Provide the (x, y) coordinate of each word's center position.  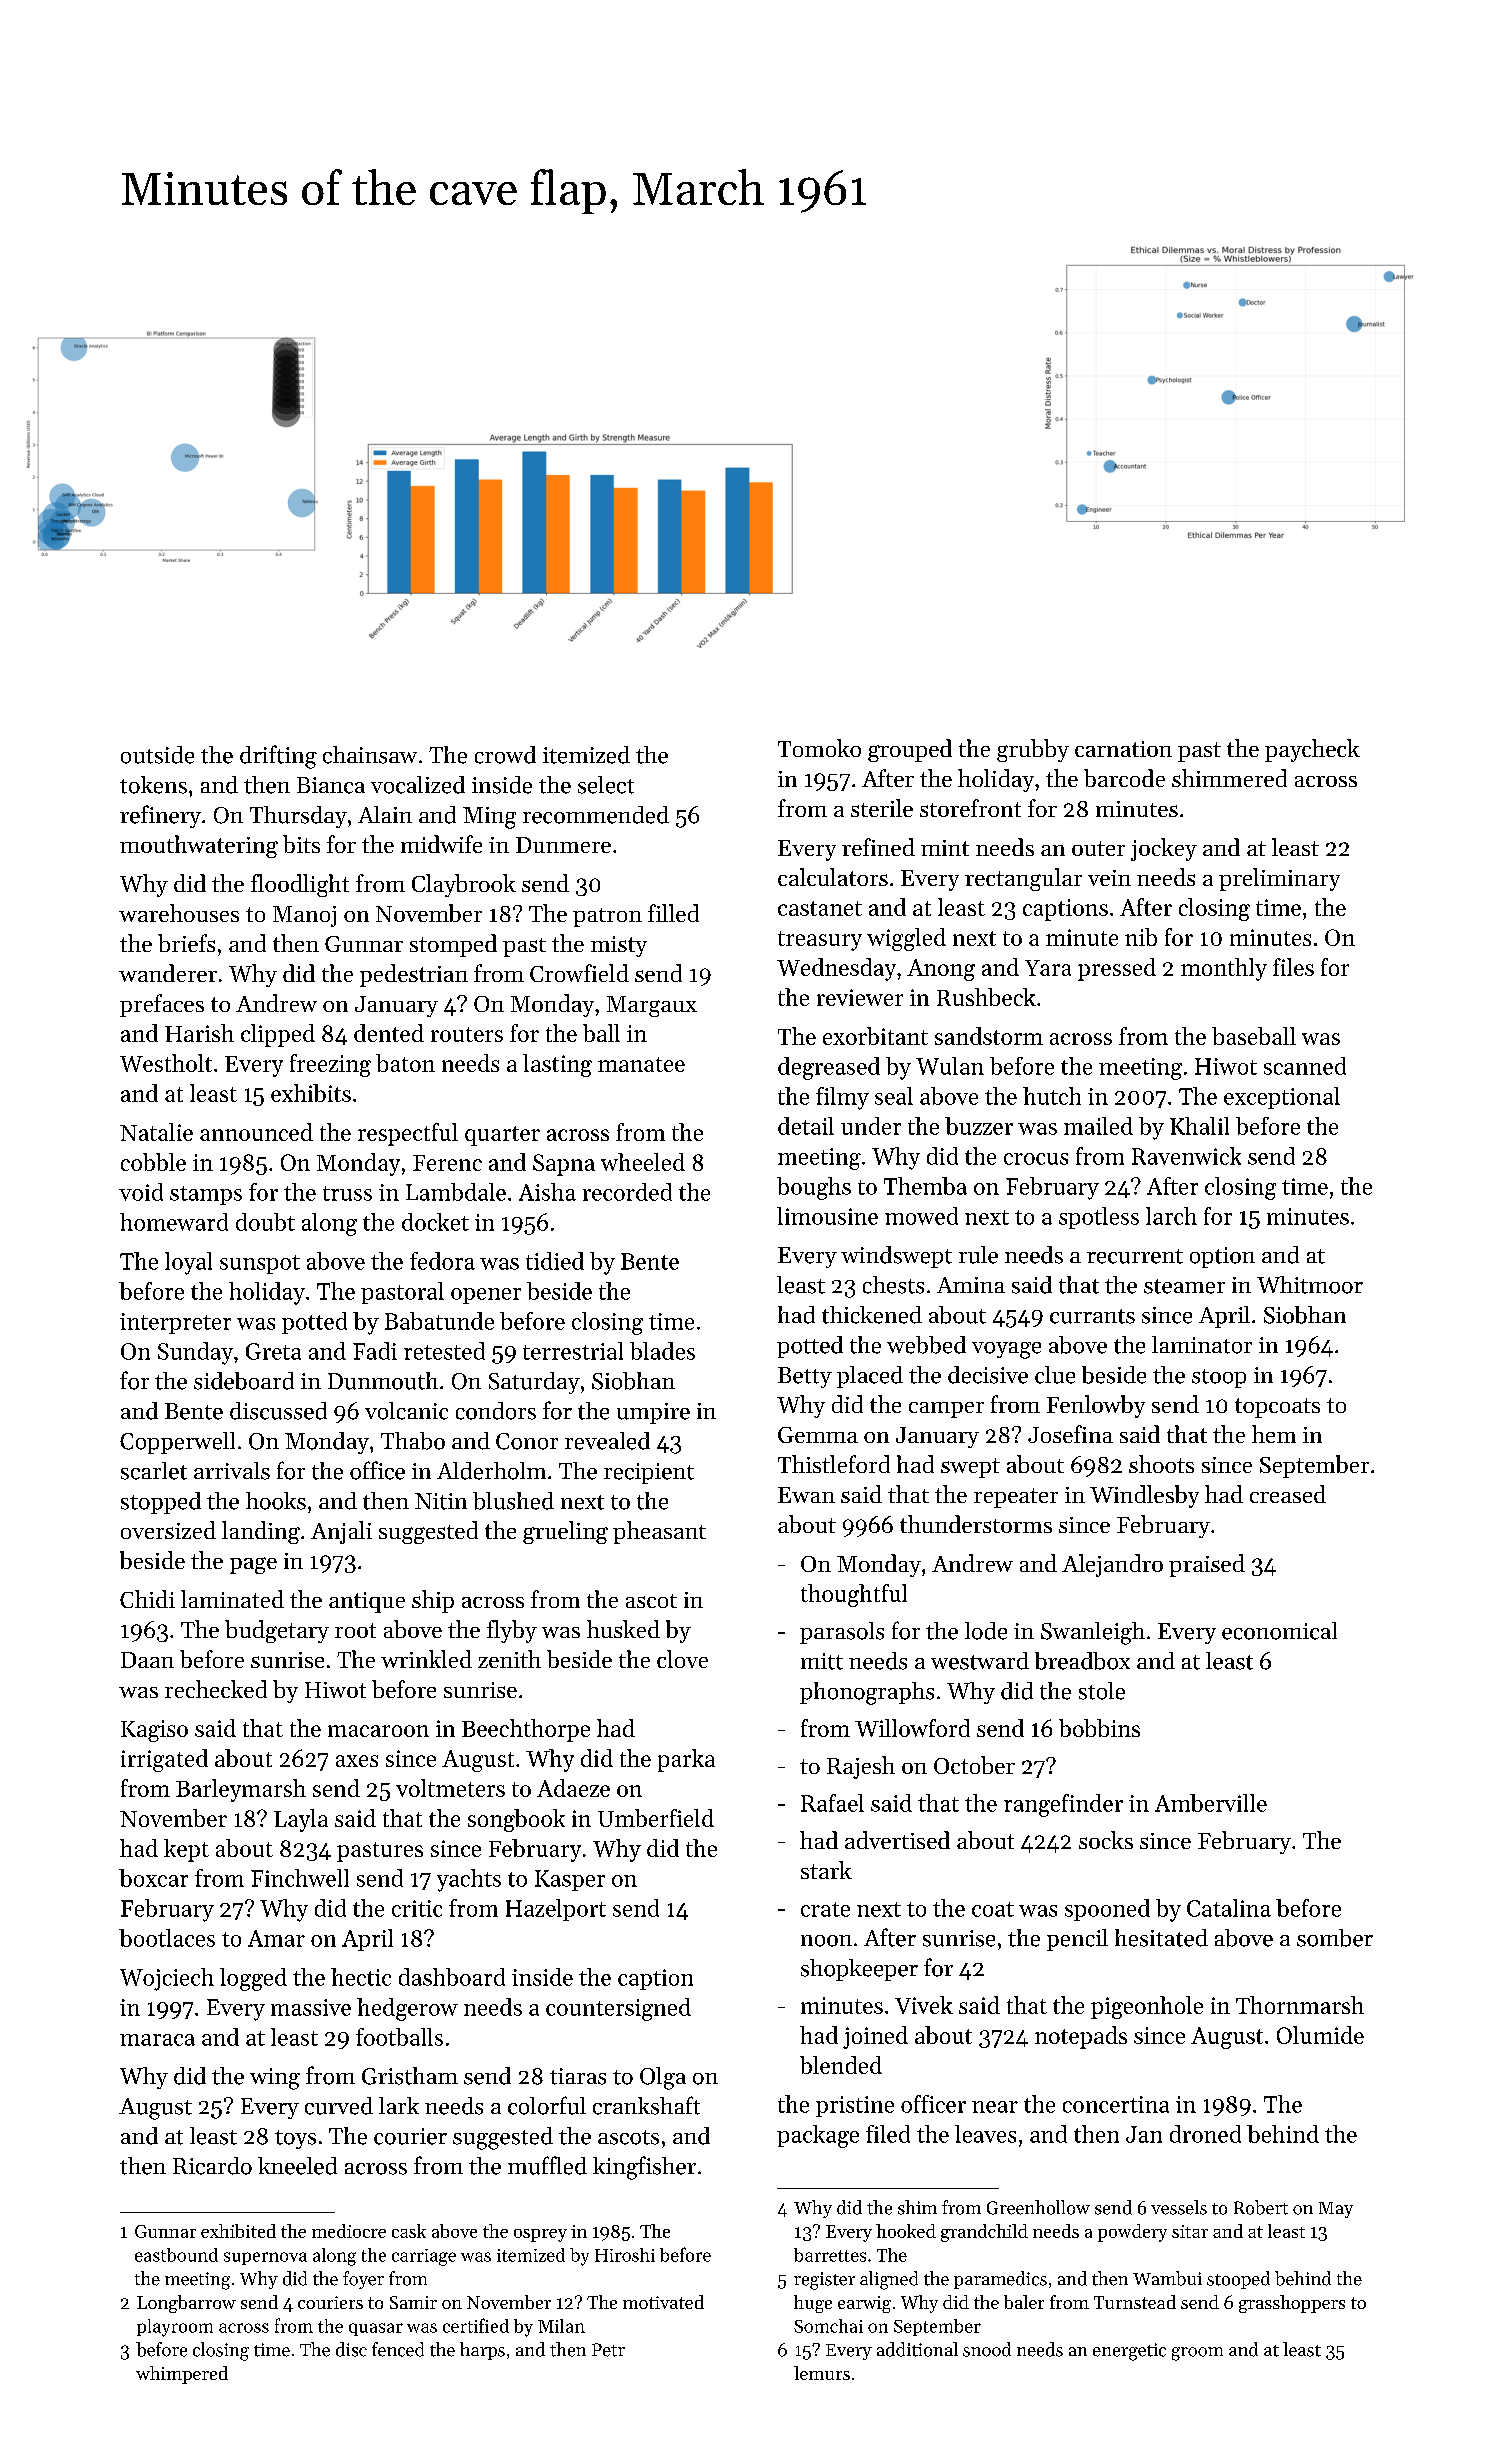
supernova (265, 2258)
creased (1288, 1494)
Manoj (304, 916)
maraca (157, 2040)
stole (1102, 1691)
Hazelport (556, 1910)
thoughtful (854, 1595)
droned (1205, 2134)
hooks (276, 1501)
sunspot (260, 1264)
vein (1109, 878)
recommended (596, 815)
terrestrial (573, 1351)
